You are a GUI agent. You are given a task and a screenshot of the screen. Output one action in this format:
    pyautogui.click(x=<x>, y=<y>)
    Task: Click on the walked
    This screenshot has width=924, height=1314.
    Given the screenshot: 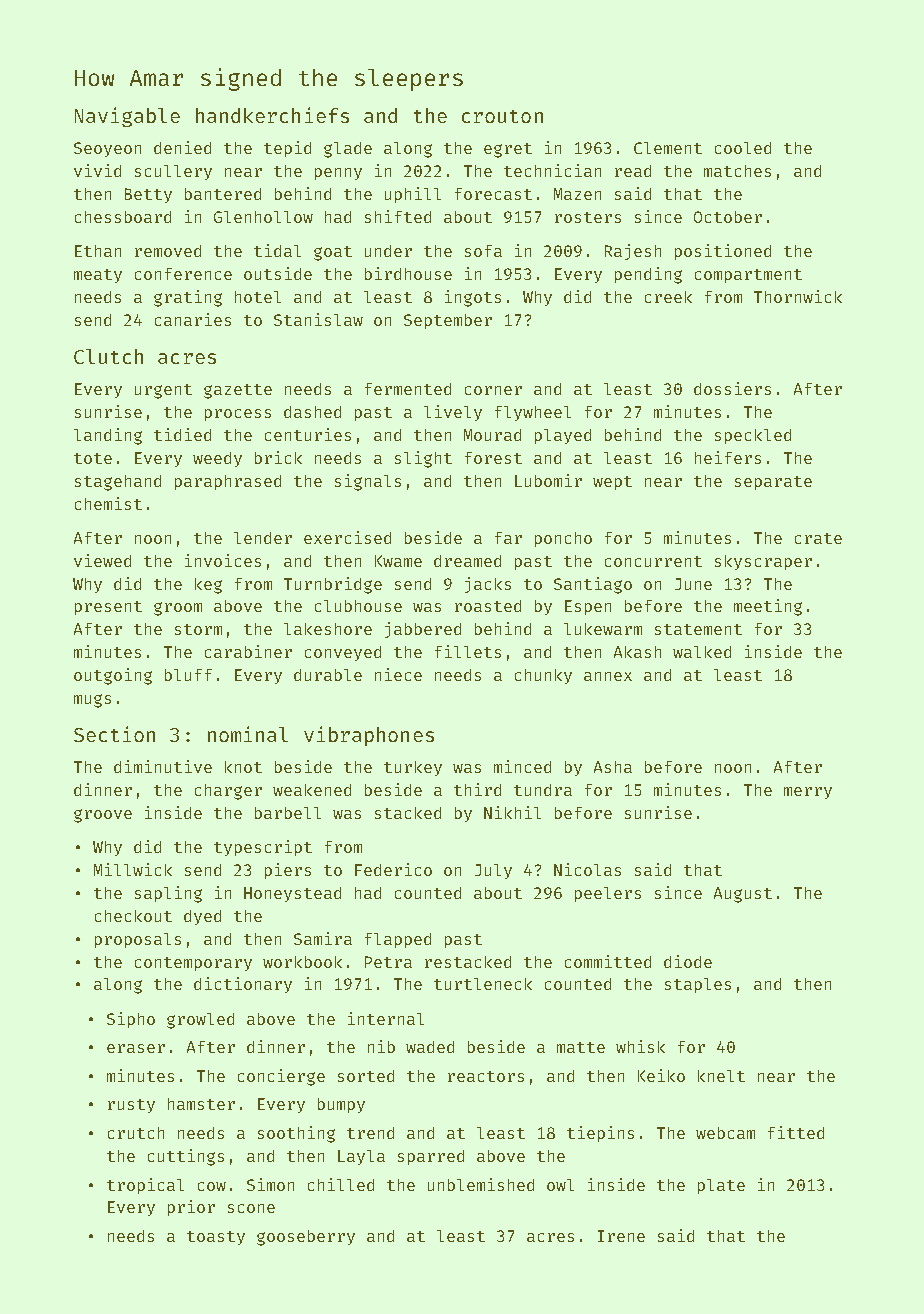 What is the action you would take?
    pyautogui.click(x=702, y=652)
